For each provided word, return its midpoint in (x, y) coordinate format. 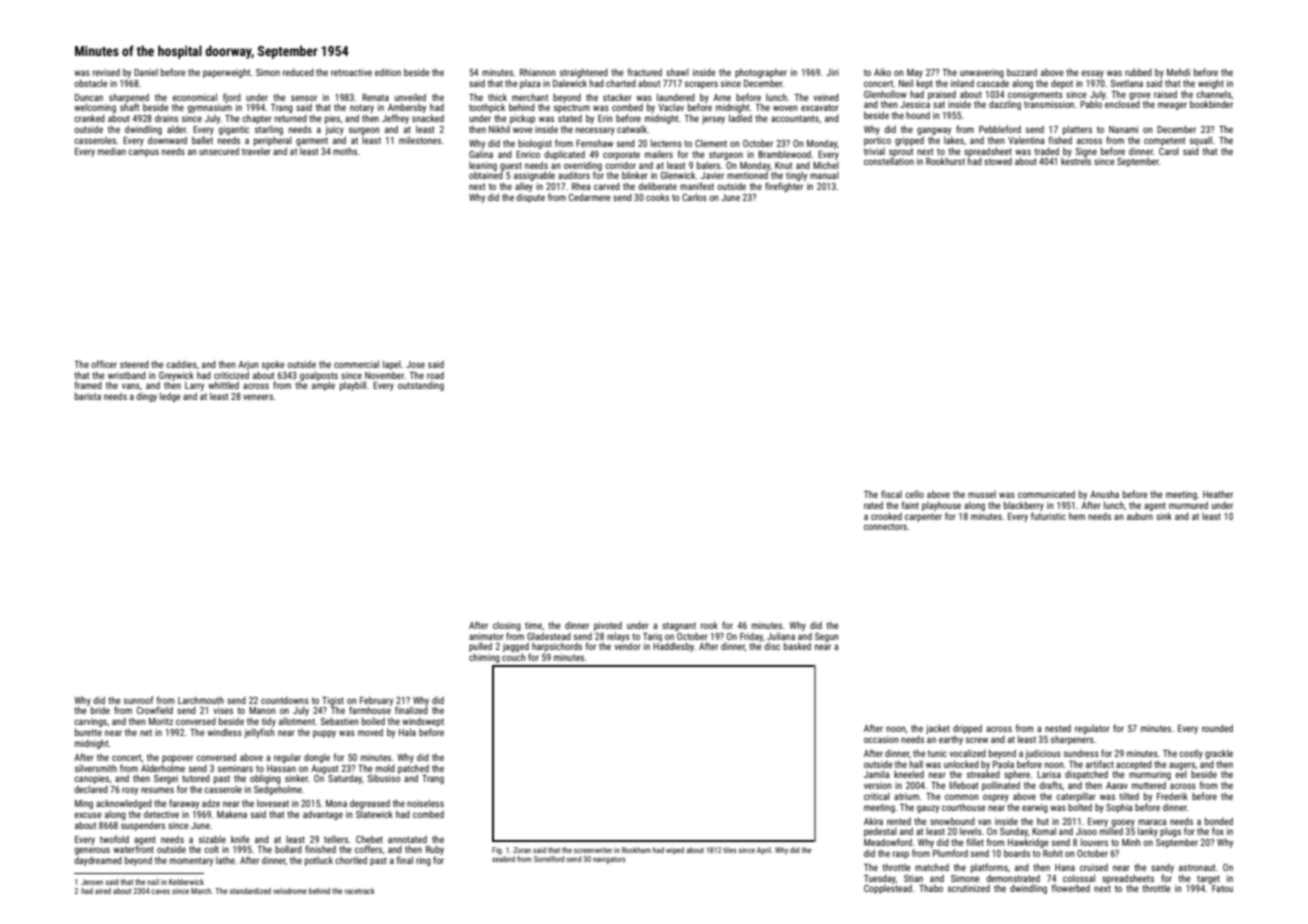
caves (160, 891)
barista (88, 396)
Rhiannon (537, 72)
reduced (298, 72)
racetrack (360, 891)
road (435, 375)
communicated (1046, 494)
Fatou (1222, 888)
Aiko (882, 72)
